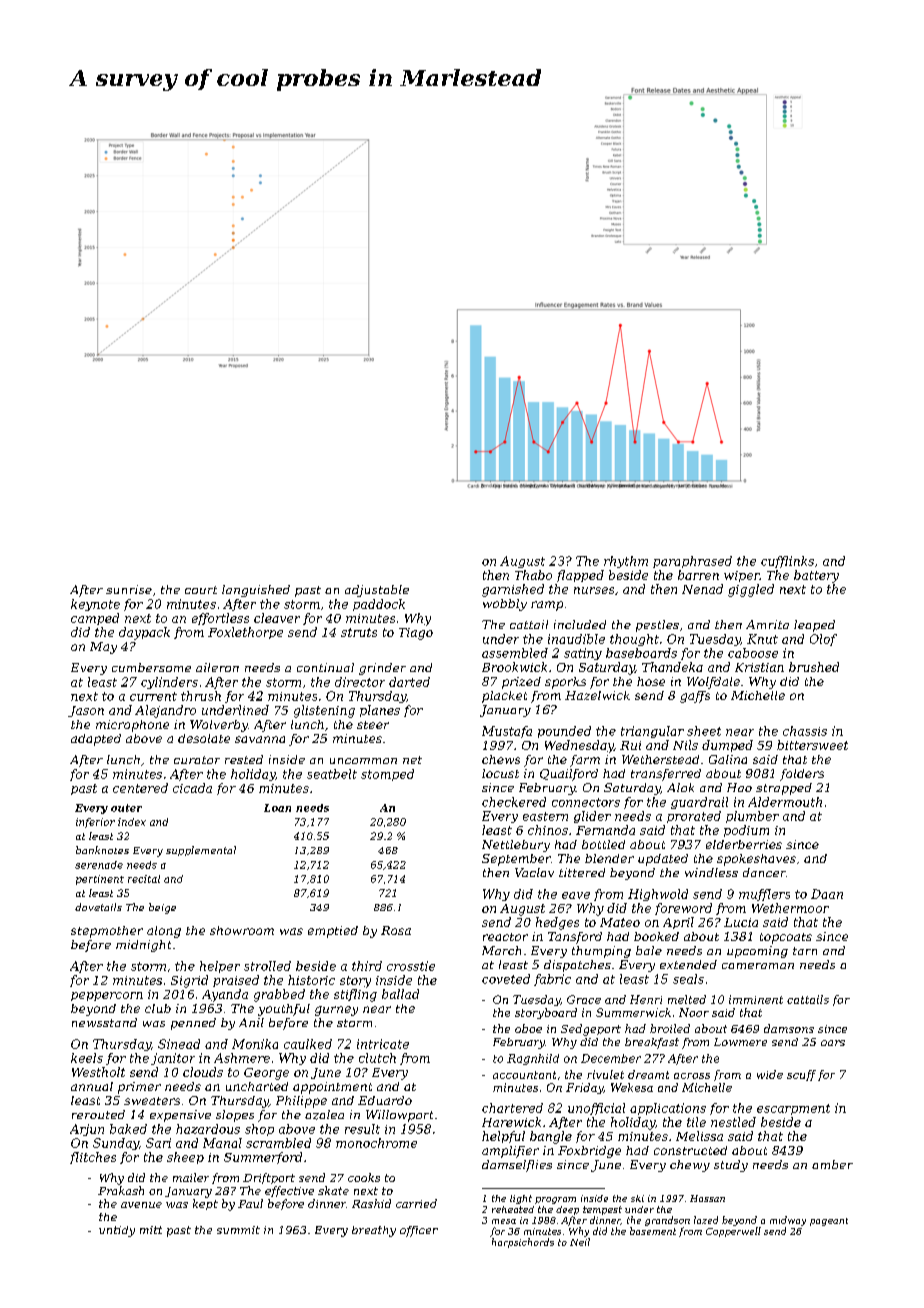 The height and width of the image is (1308, 924). I want to click on curator, so click(197, 760).
